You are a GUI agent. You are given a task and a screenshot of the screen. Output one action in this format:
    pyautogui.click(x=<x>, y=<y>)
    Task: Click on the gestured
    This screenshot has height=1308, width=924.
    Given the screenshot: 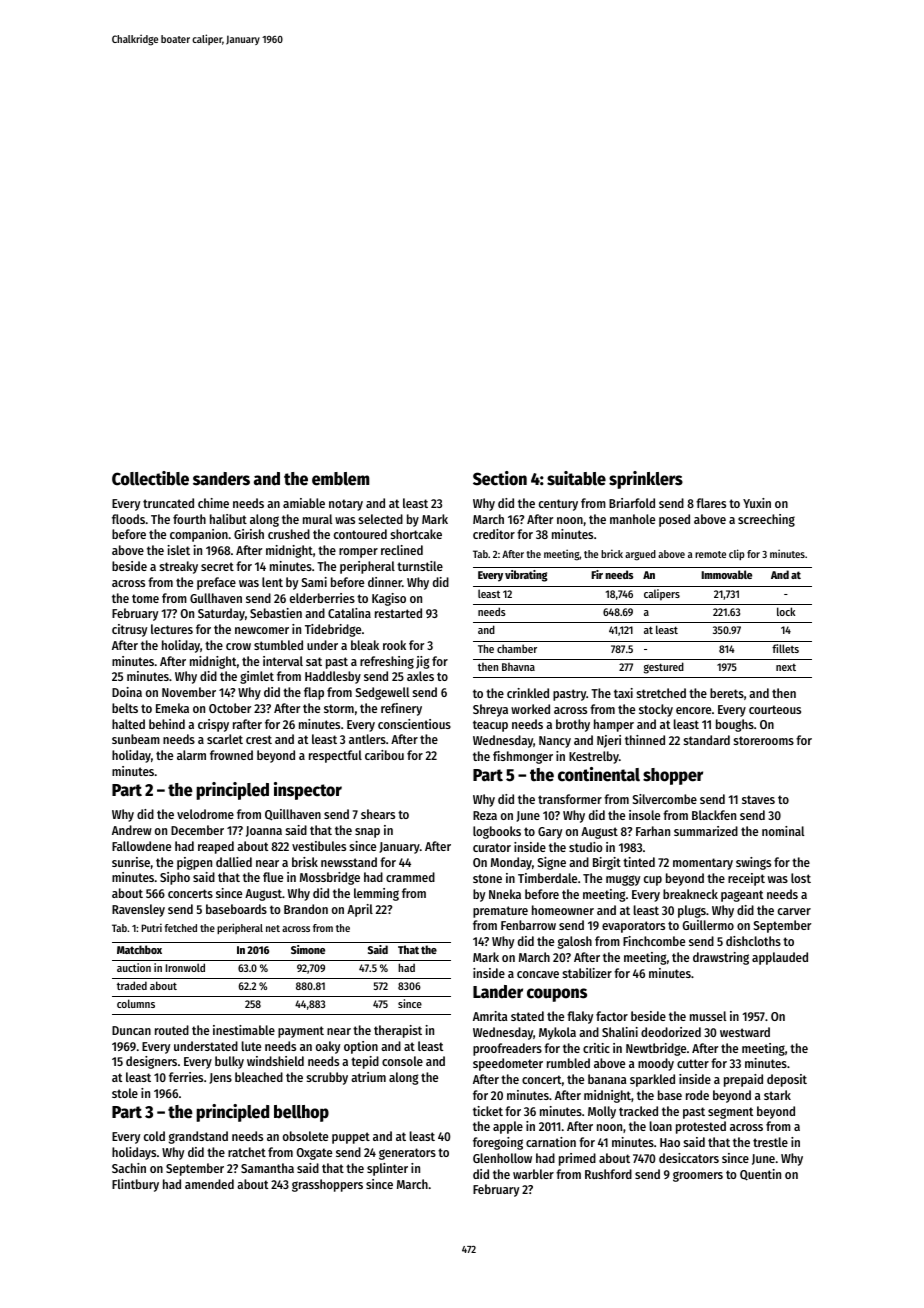 What is the action you would take?
    pyautogui.click(x=664, y=668)
